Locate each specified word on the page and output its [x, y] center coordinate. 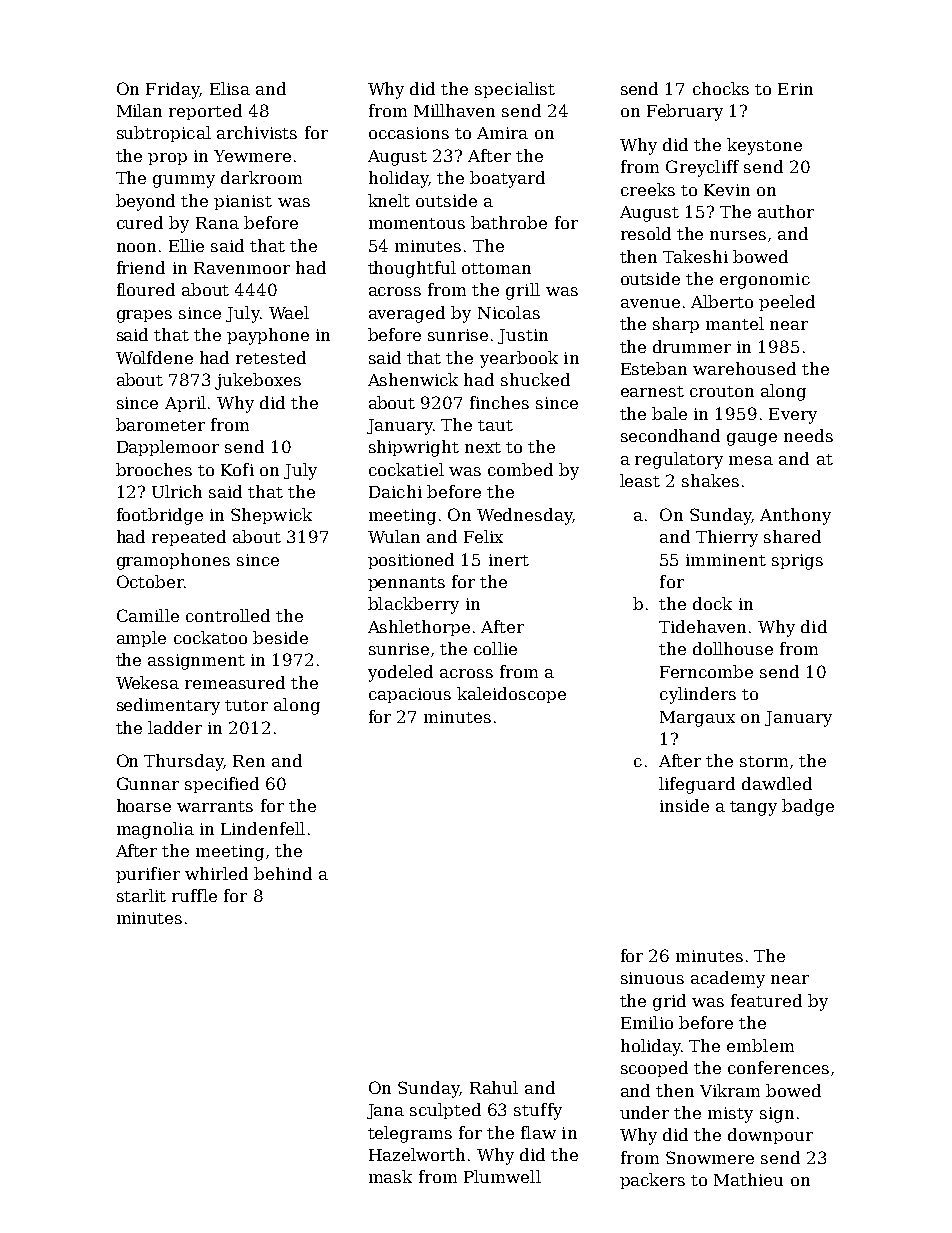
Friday [173, 90]
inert [509, 560]
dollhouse [733, 648]
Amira [502, 133]
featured [766, 1000]
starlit [141, 895]
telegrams [410, 1134]
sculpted [445, 1111]
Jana [385, 1111]
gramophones [173, 561]
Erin [795, 89]
